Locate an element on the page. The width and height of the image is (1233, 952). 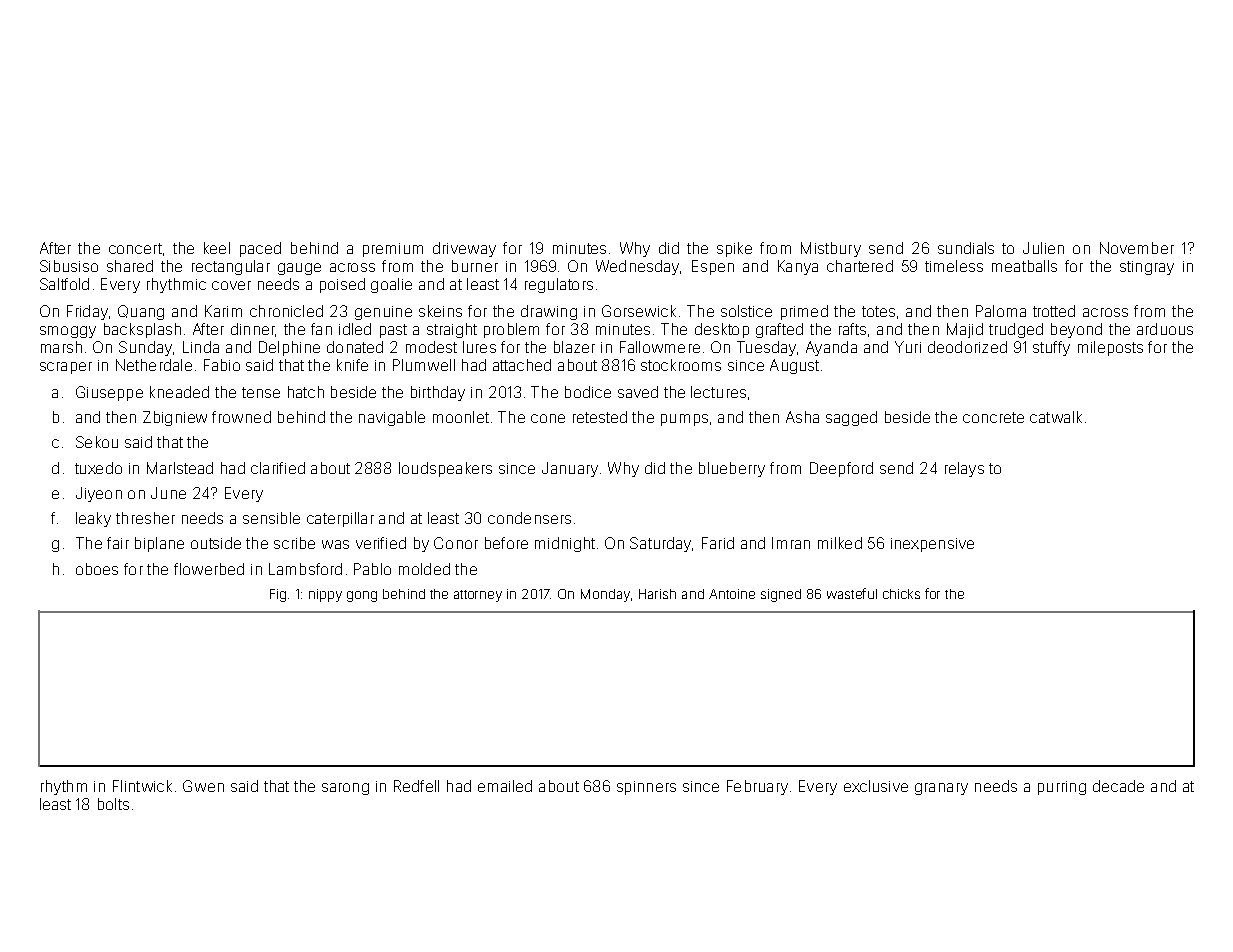
Flintwick is located at coordinates (142, 786).
